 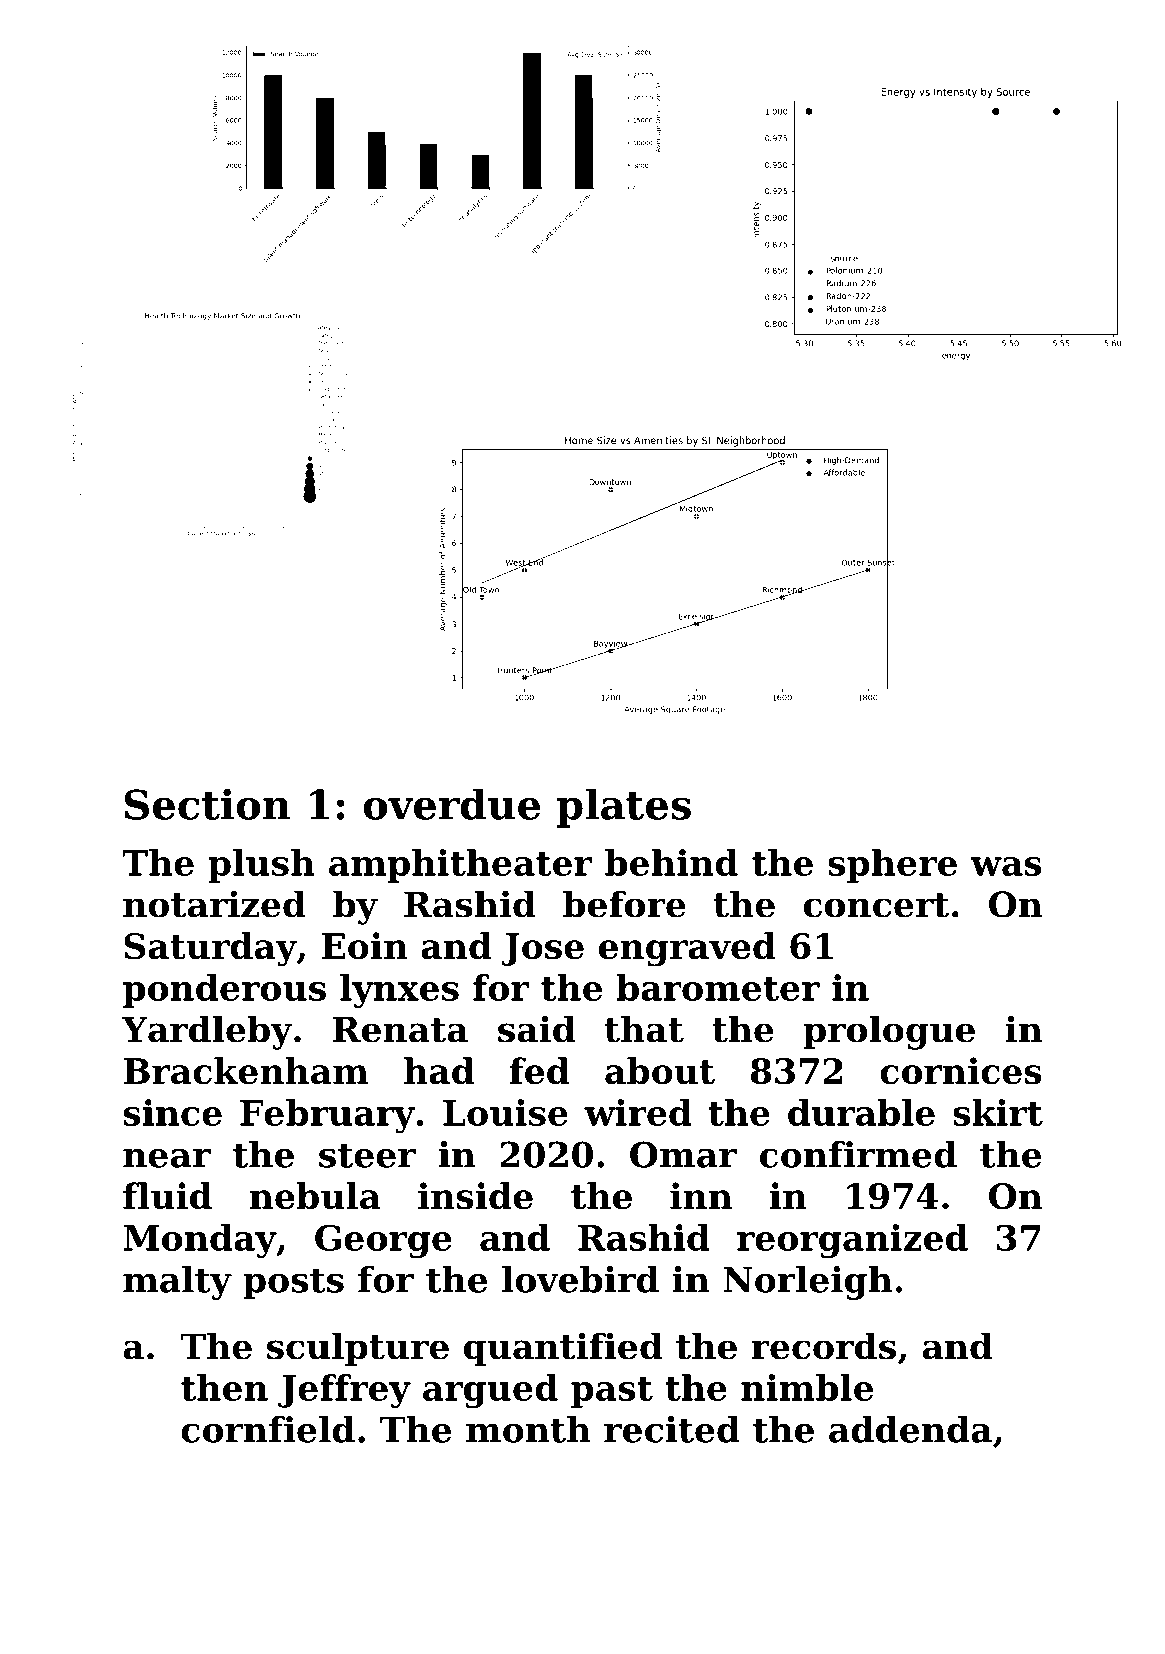 What do you see at coordinates (1006, 866) in the screenshot?
I see `was` at bounding box center [1006, 866].
